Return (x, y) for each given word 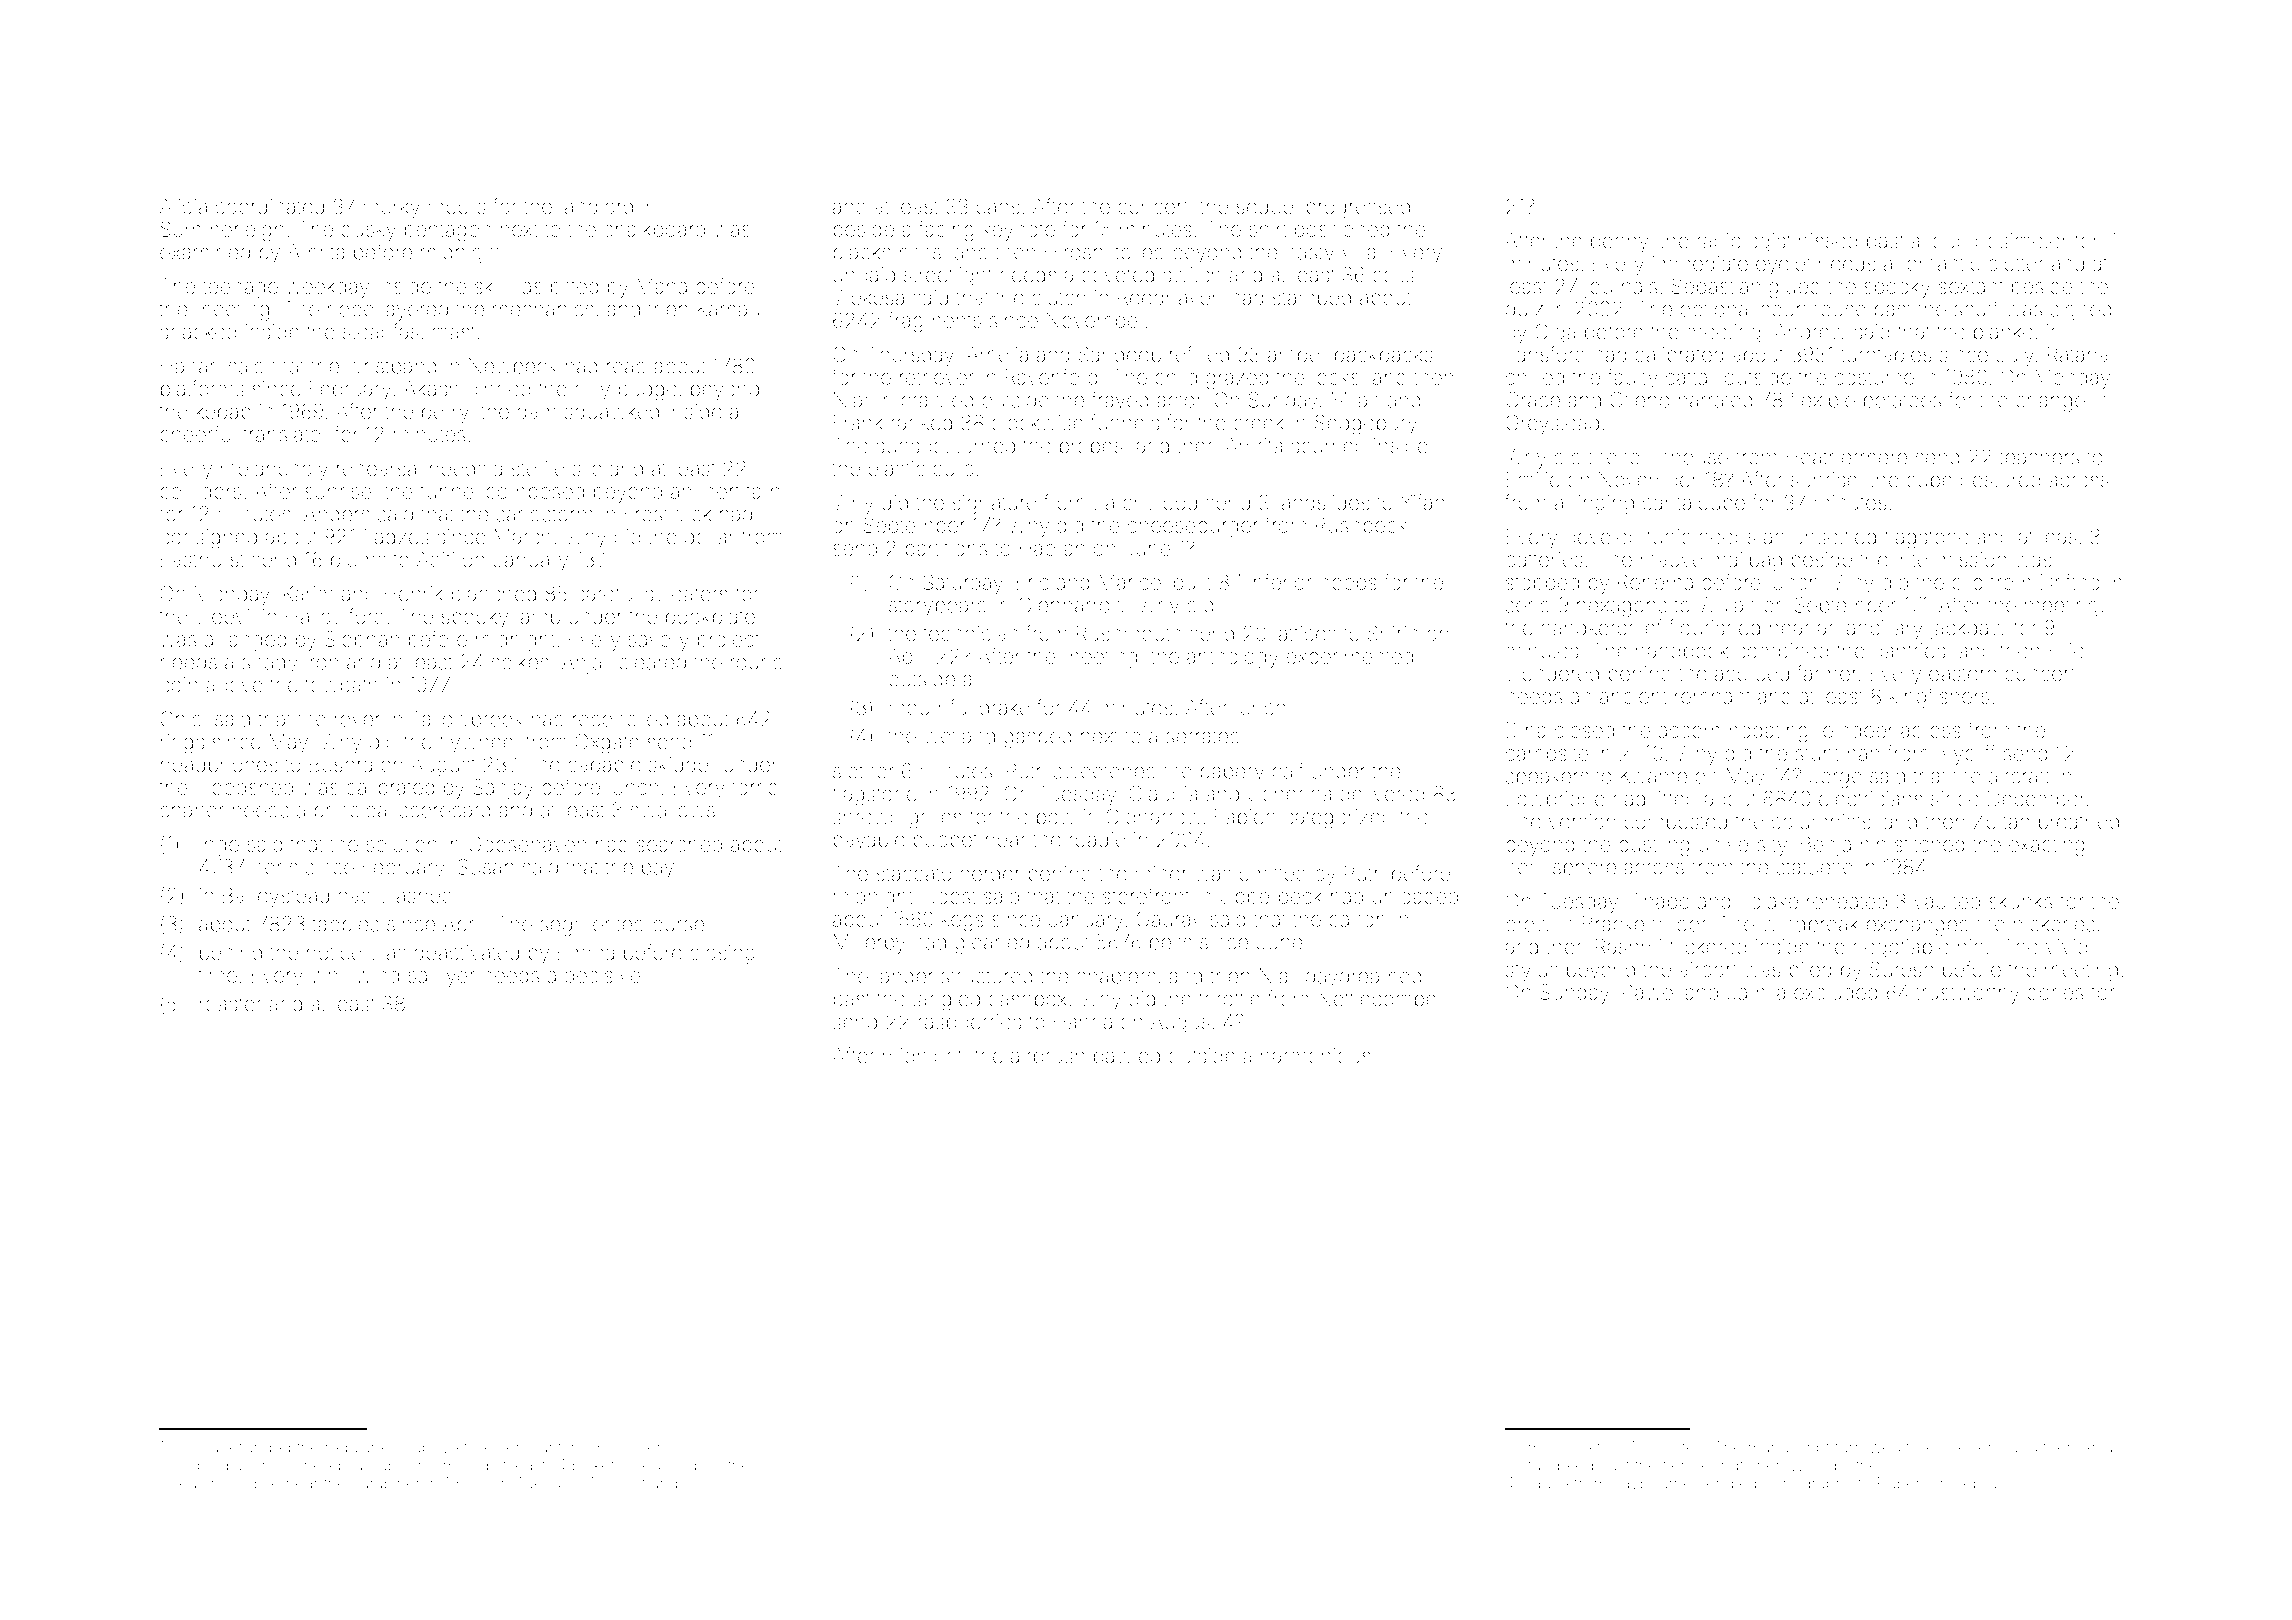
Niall (1278, 976)
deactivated (466, 952)
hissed (1828, 241)
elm (394, 1447)
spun (704, 1468)
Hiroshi (1076, 252)
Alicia (183, 206)
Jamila (1756, 992)
